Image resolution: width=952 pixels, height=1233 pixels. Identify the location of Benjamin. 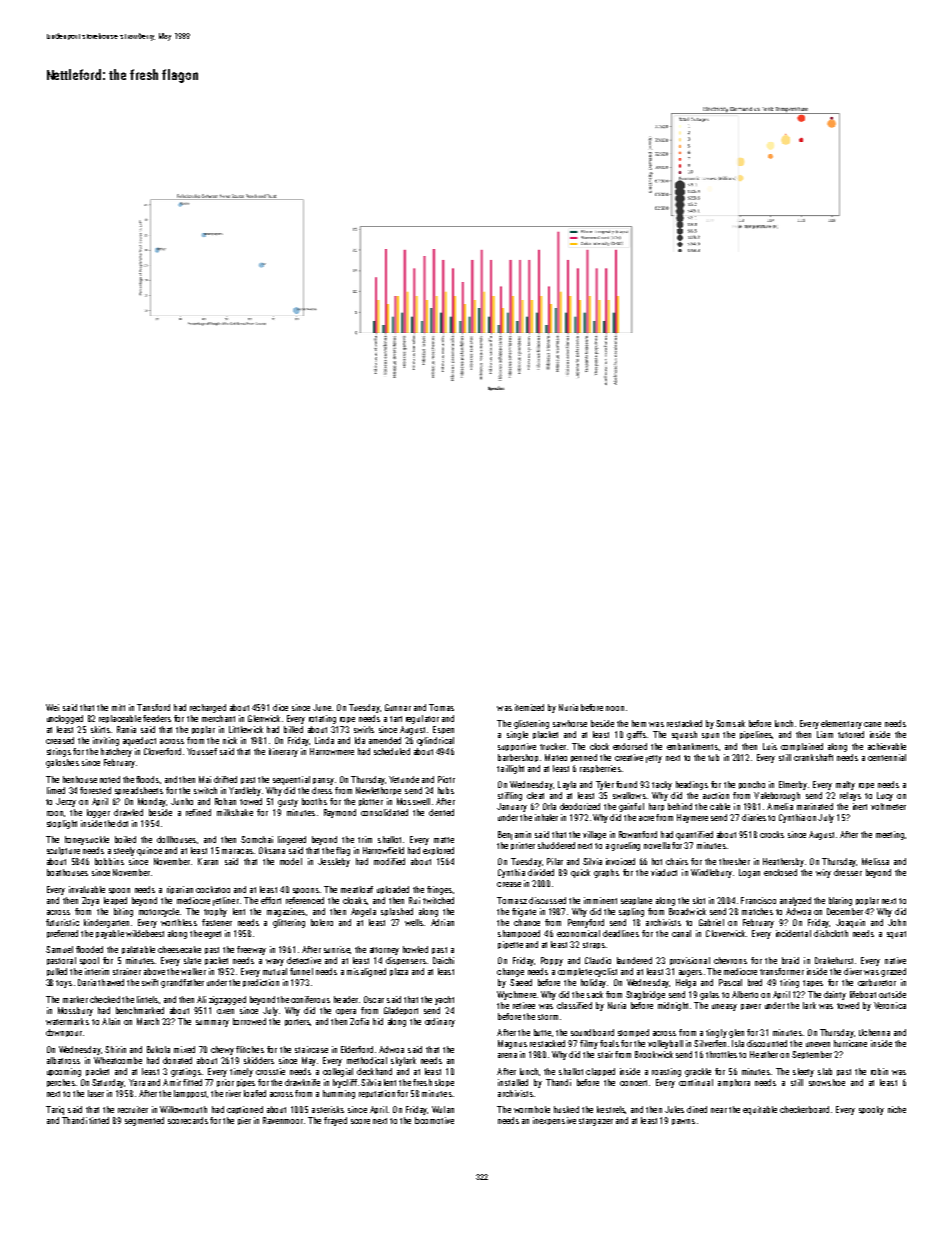
(514, 835).
